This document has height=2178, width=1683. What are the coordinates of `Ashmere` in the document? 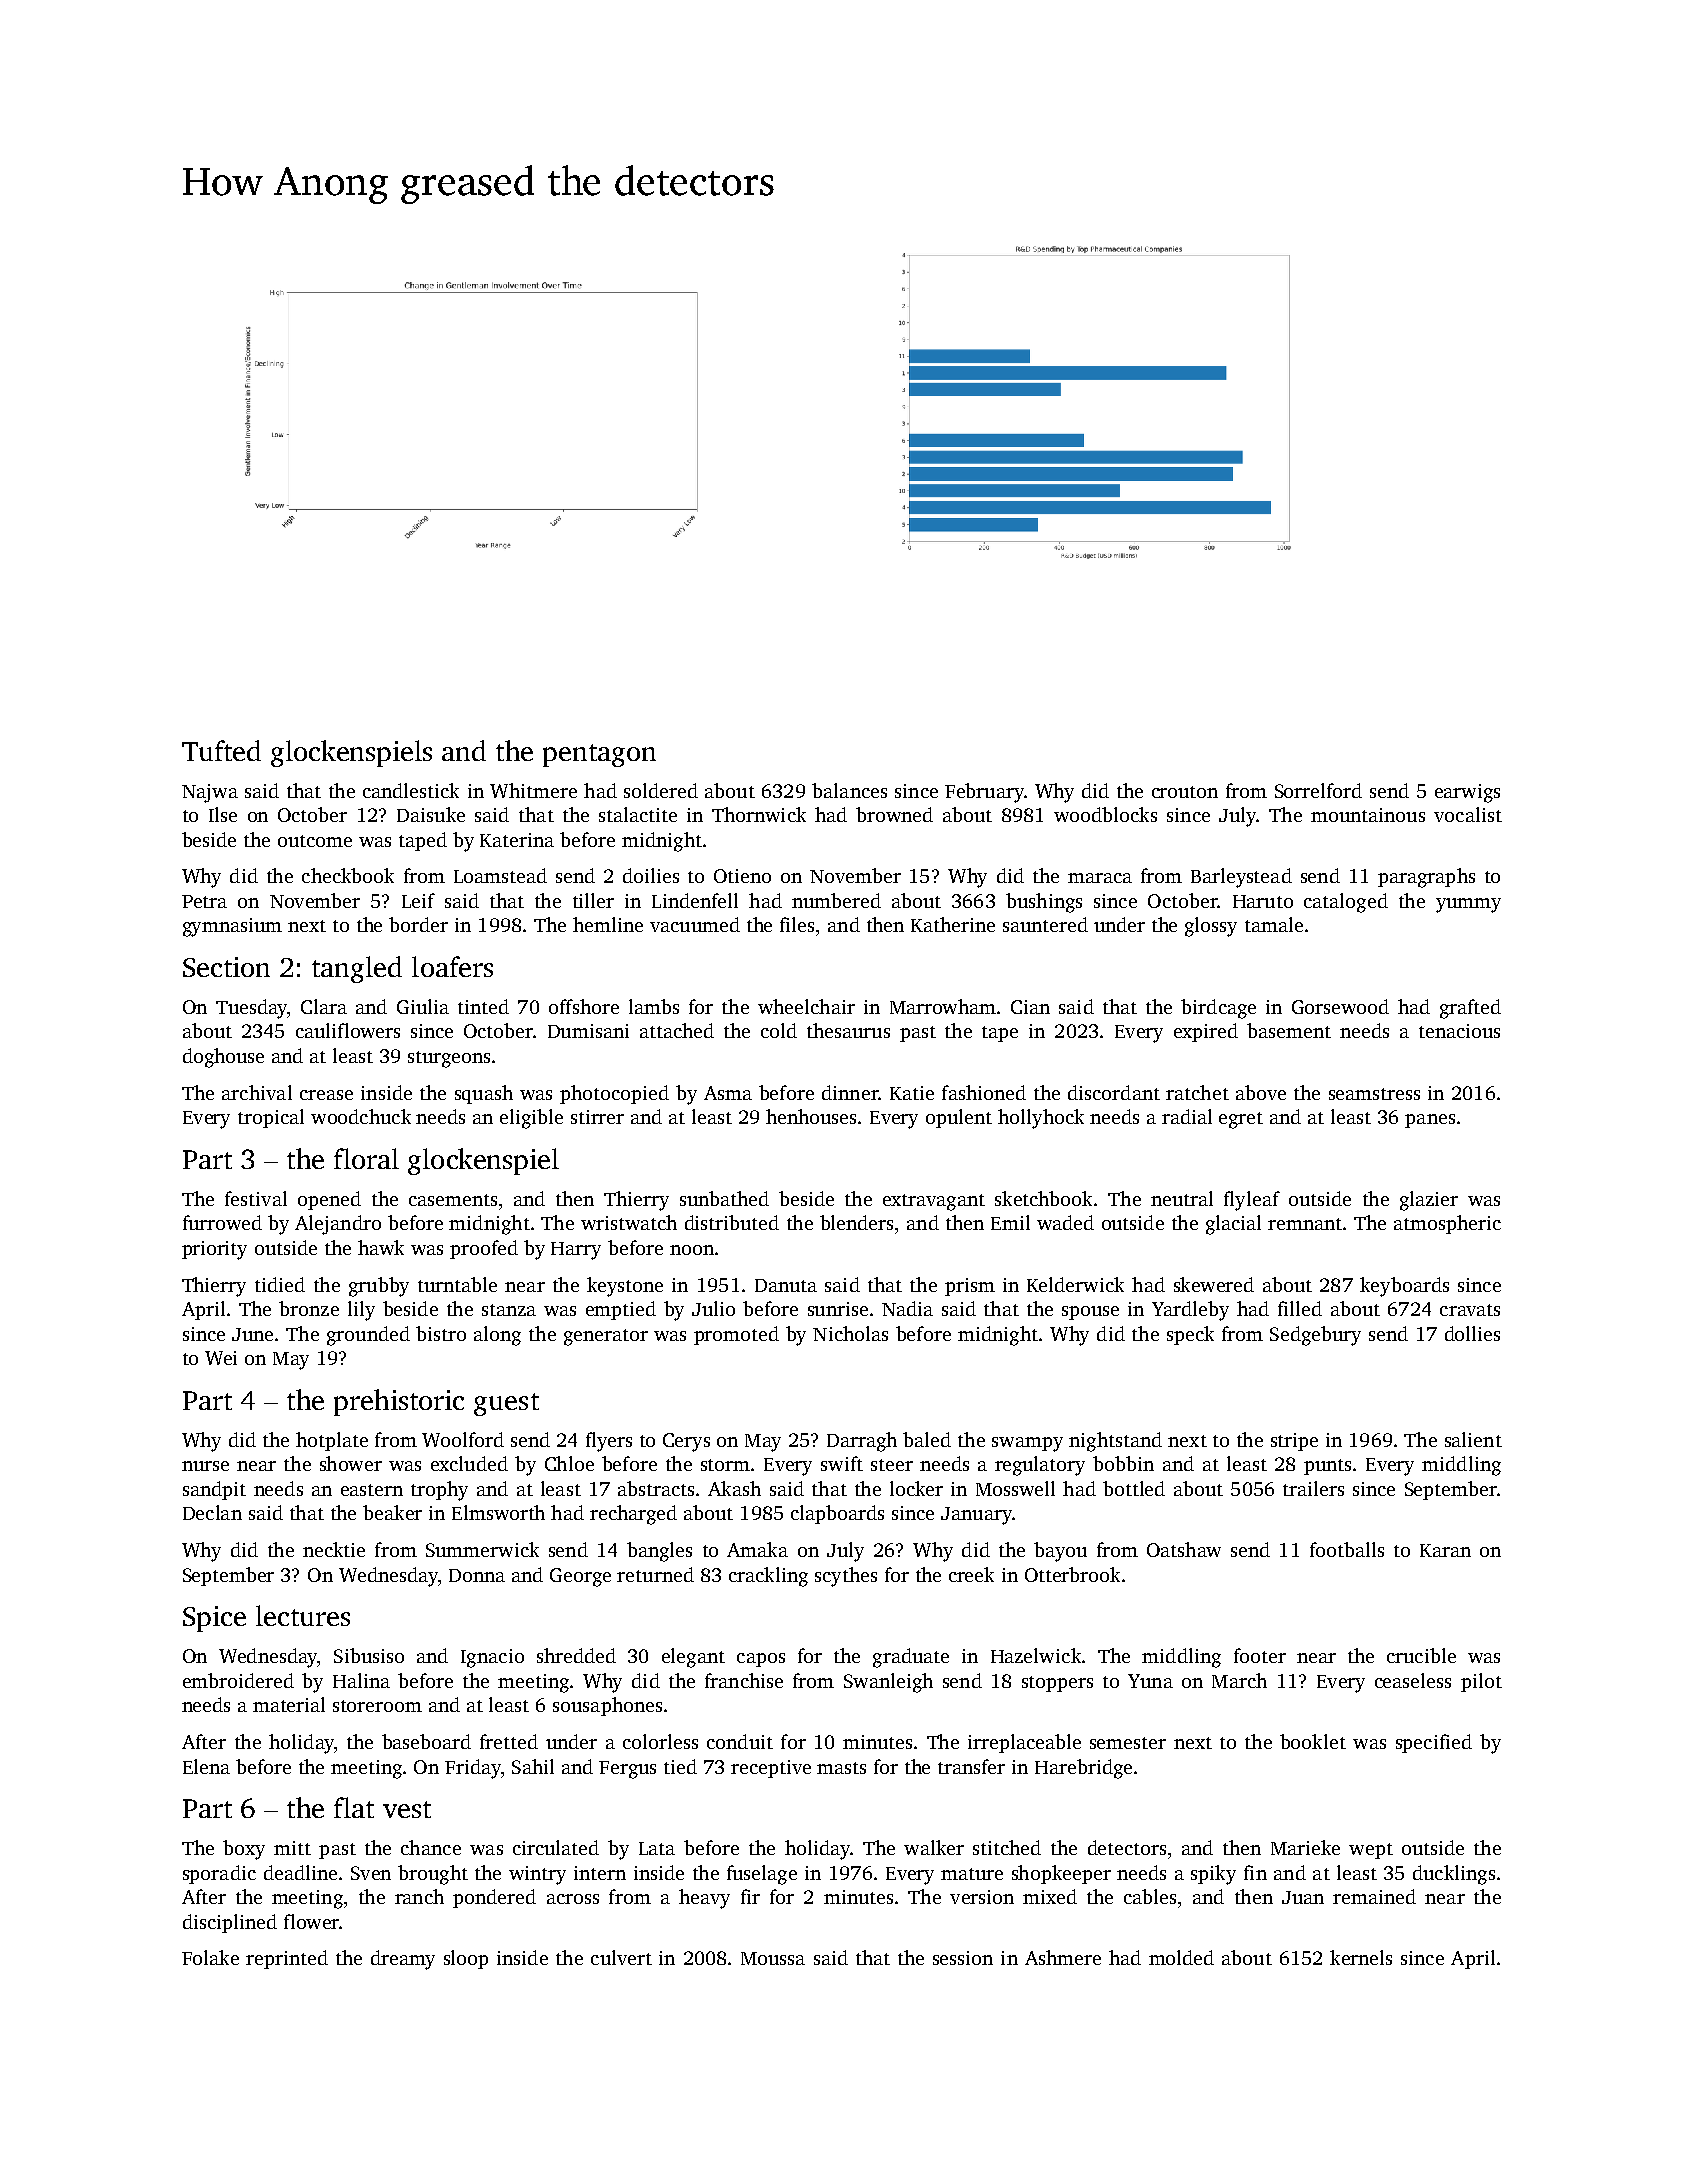 It's located at (1063, 1957).
